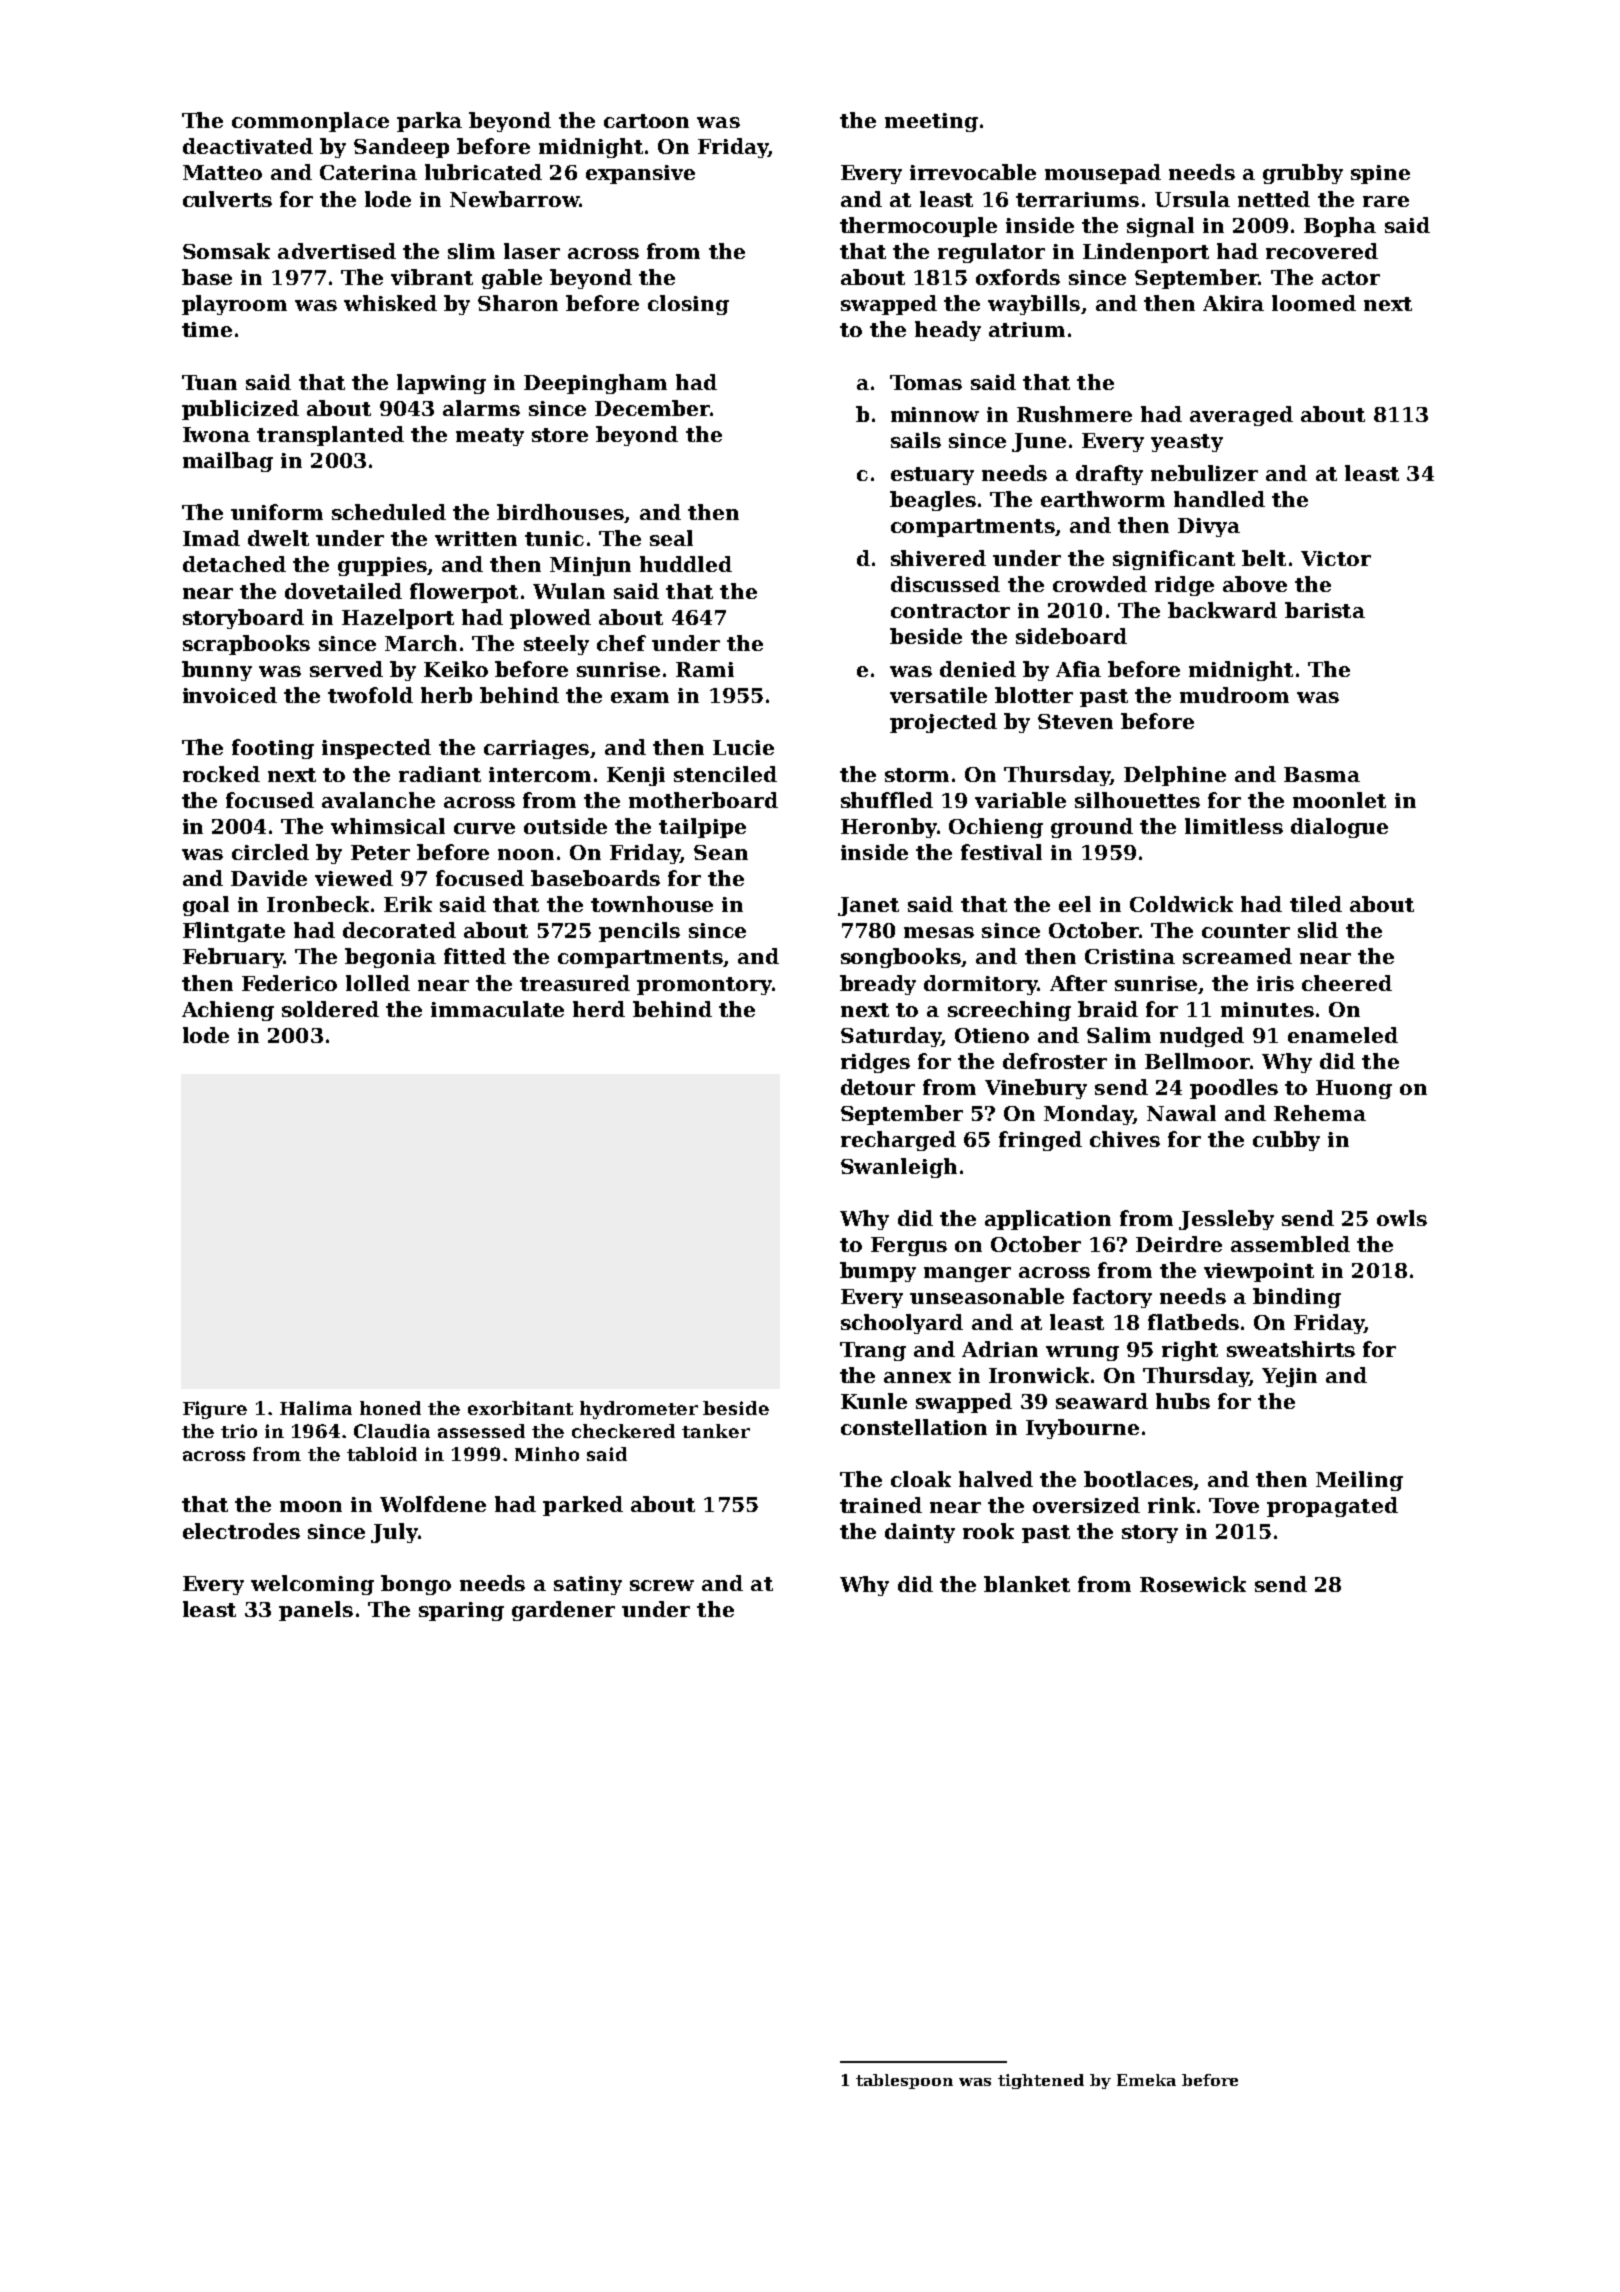 This screenshot has width=1620, height=2292. Describe the element at coordinates (705, 669) in the screenshot. I see `Rami` at that location.
